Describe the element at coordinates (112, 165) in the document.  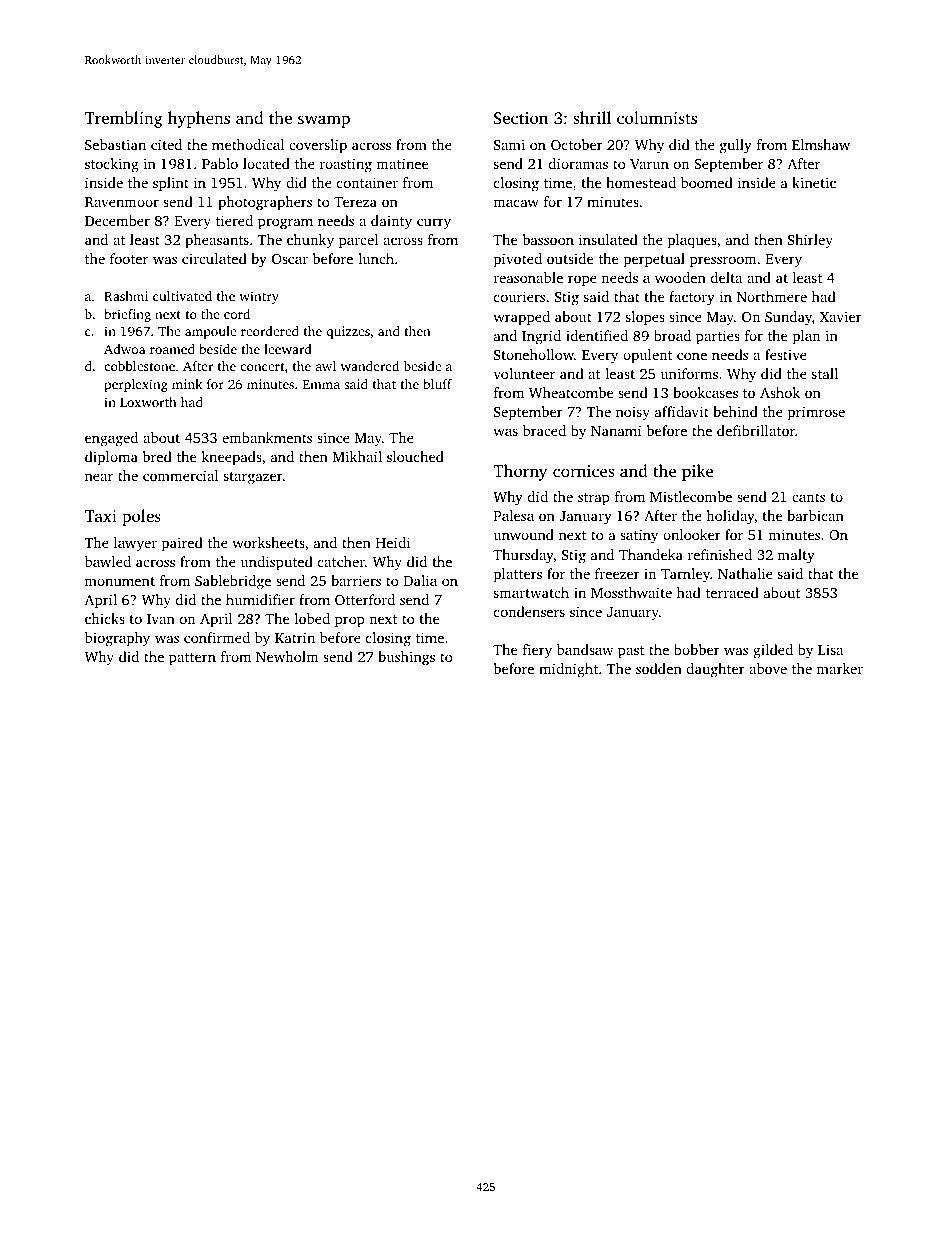
I see `stocking` at that location.
